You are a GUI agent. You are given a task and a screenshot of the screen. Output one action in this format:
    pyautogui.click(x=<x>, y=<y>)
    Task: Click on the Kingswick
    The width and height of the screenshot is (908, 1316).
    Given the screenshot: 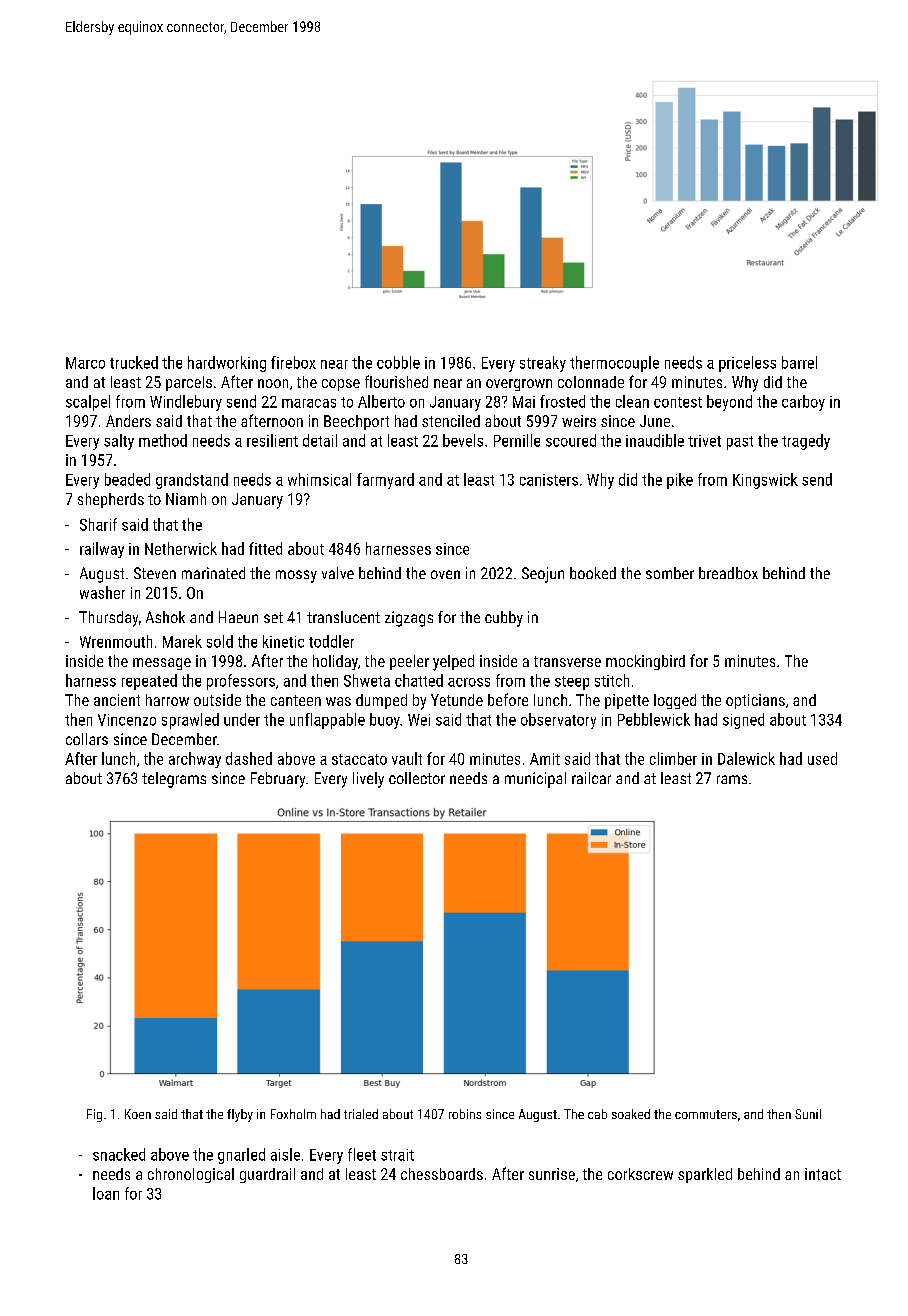 What is the action you would take?
    pyautogui.click(x=765, y=481)
